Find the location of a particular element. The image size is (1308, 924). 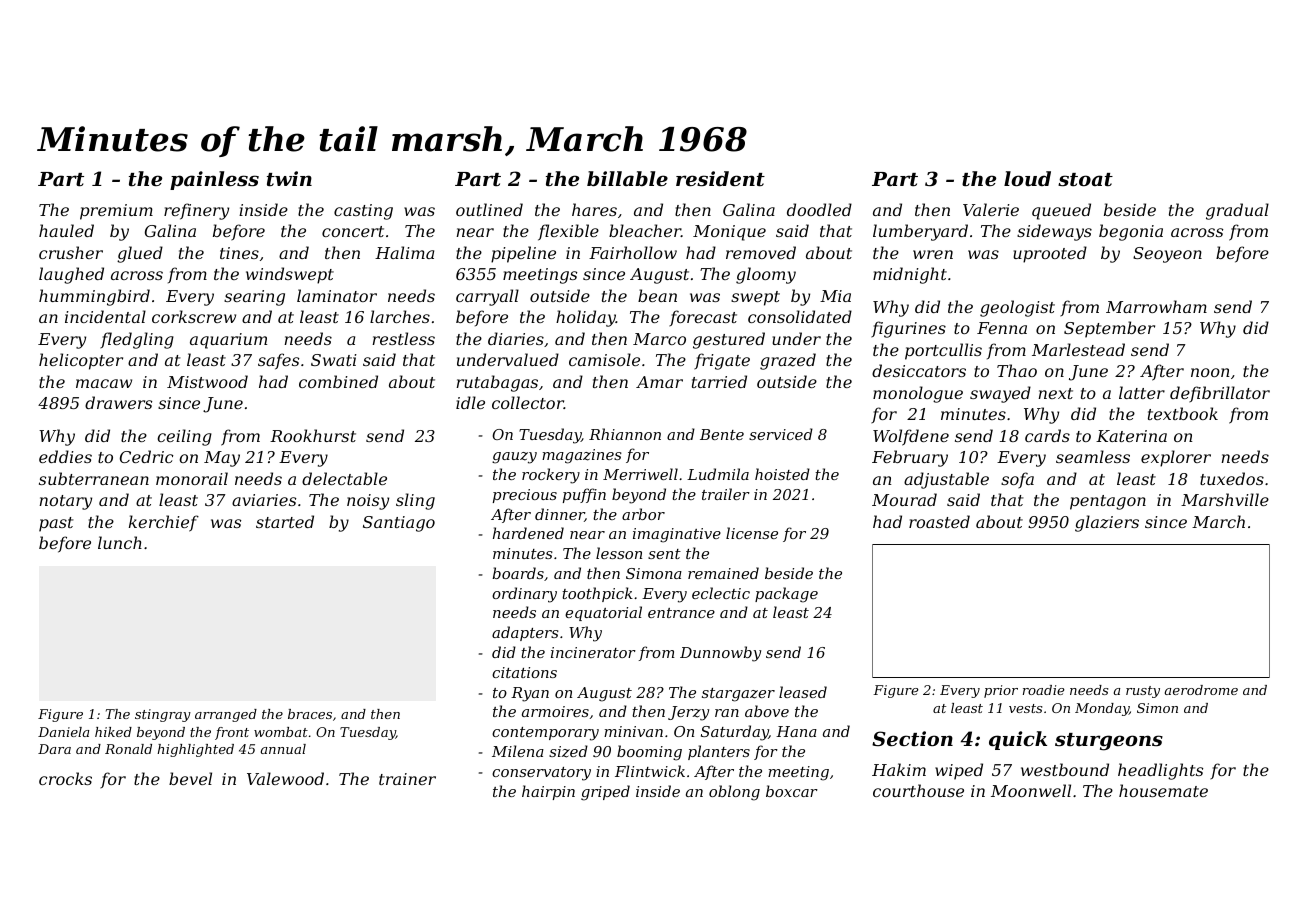

twin is located at coordinates (289, 178).
